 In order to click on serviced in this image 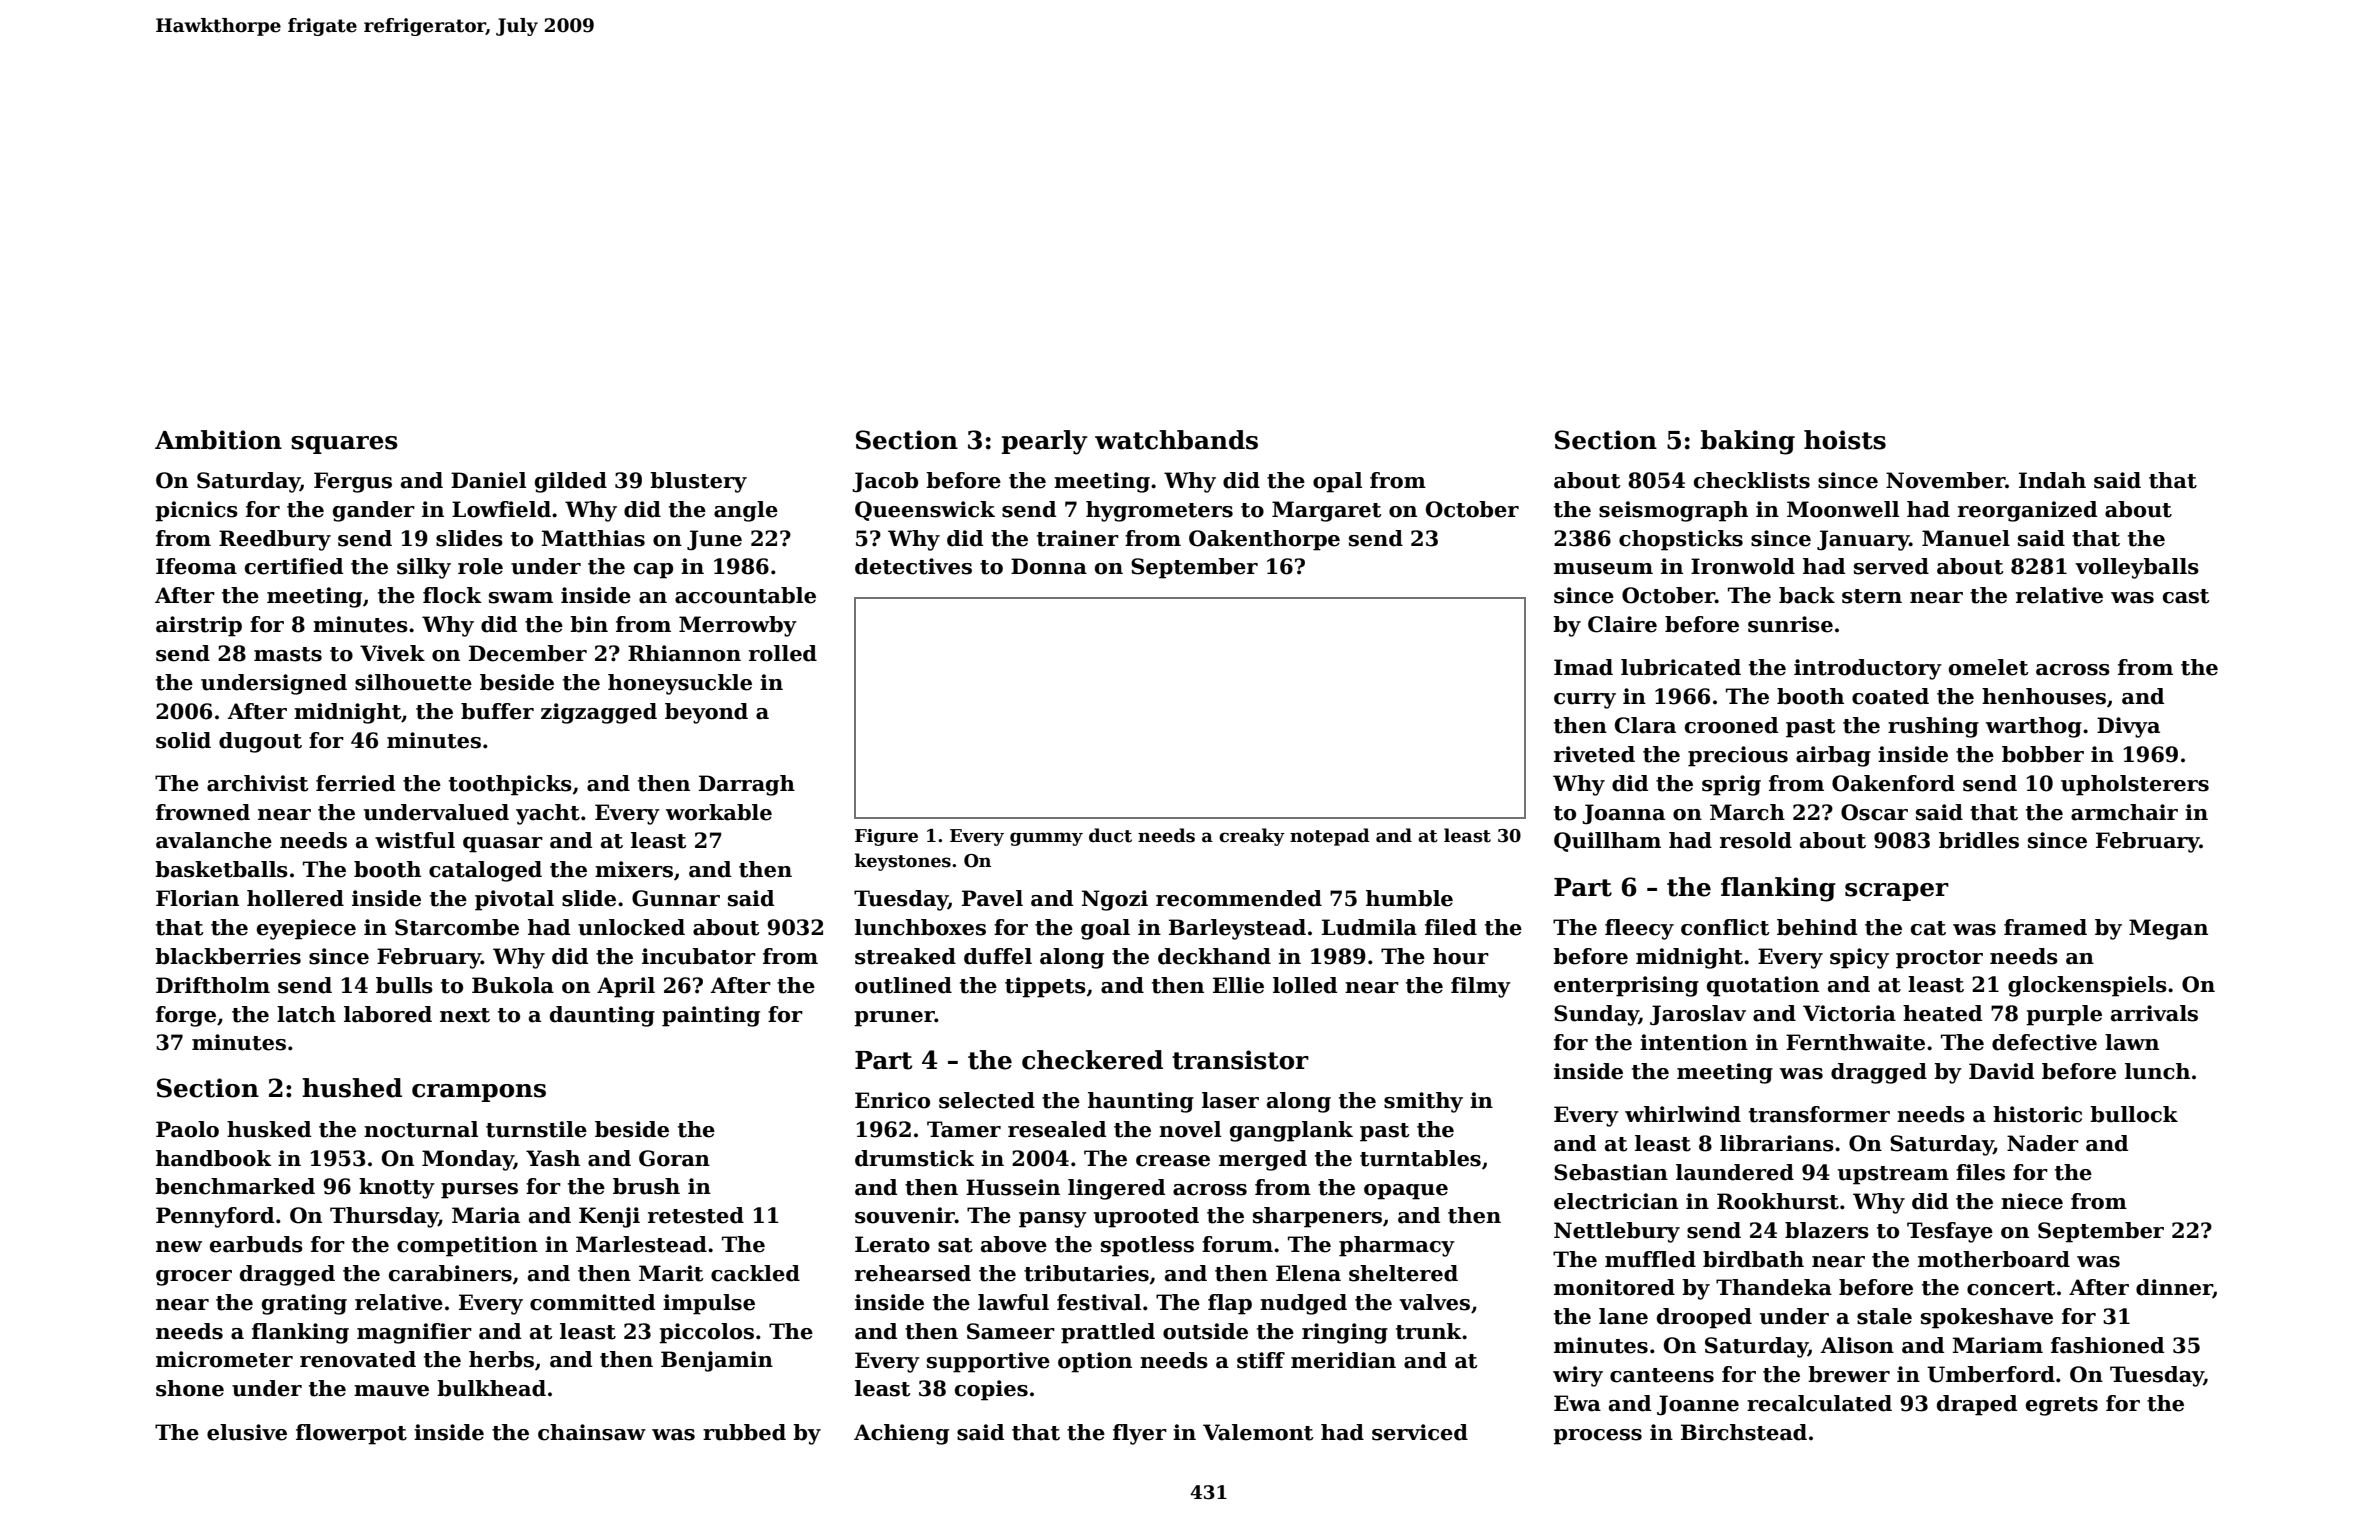, I will do `click(1420, 1432)`.
